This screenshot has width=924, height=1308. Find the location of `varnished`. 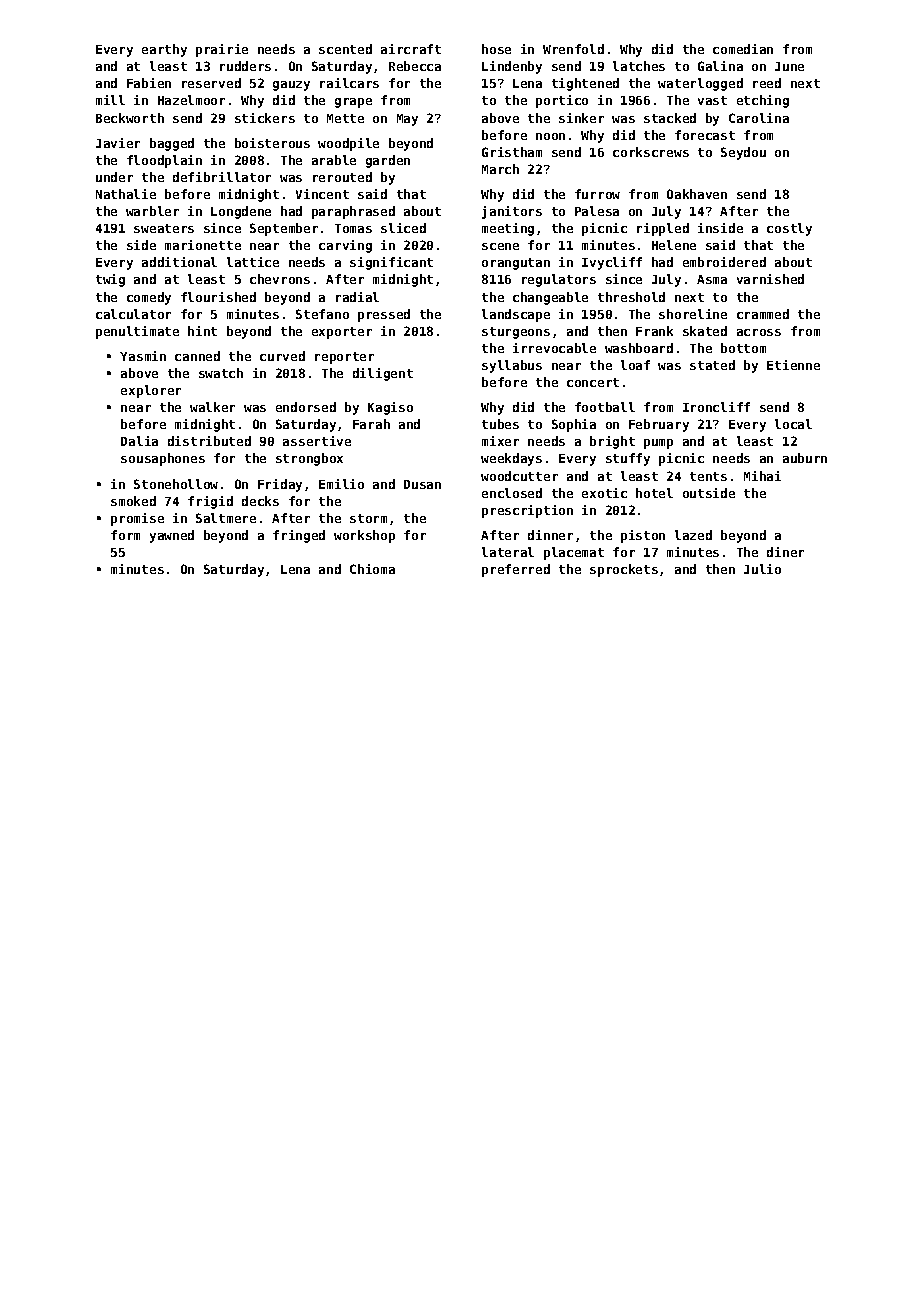

varnished is located at coordinates (770, 279).
